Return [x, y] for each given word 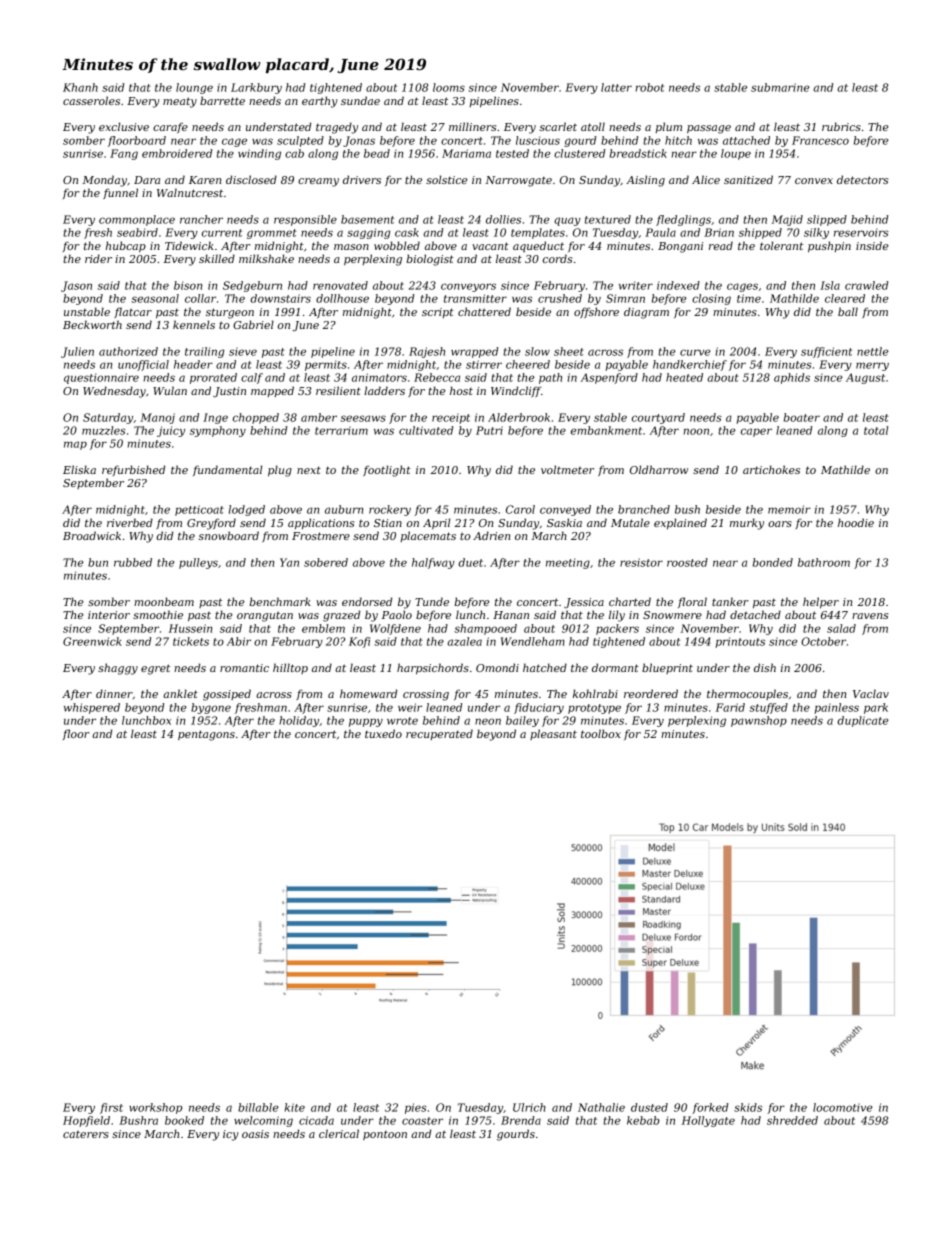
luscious [538, 140]
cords [557, 258]
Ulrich [529, 1107]
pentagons [206, 735]
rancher [201, 219]
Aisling [645, 181]
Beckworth [92, 324]
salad [841, 628]
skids [748, 1107]
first [111, 1108]
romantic [244, 668]
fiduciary [539, 708]
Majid [787, 220]
